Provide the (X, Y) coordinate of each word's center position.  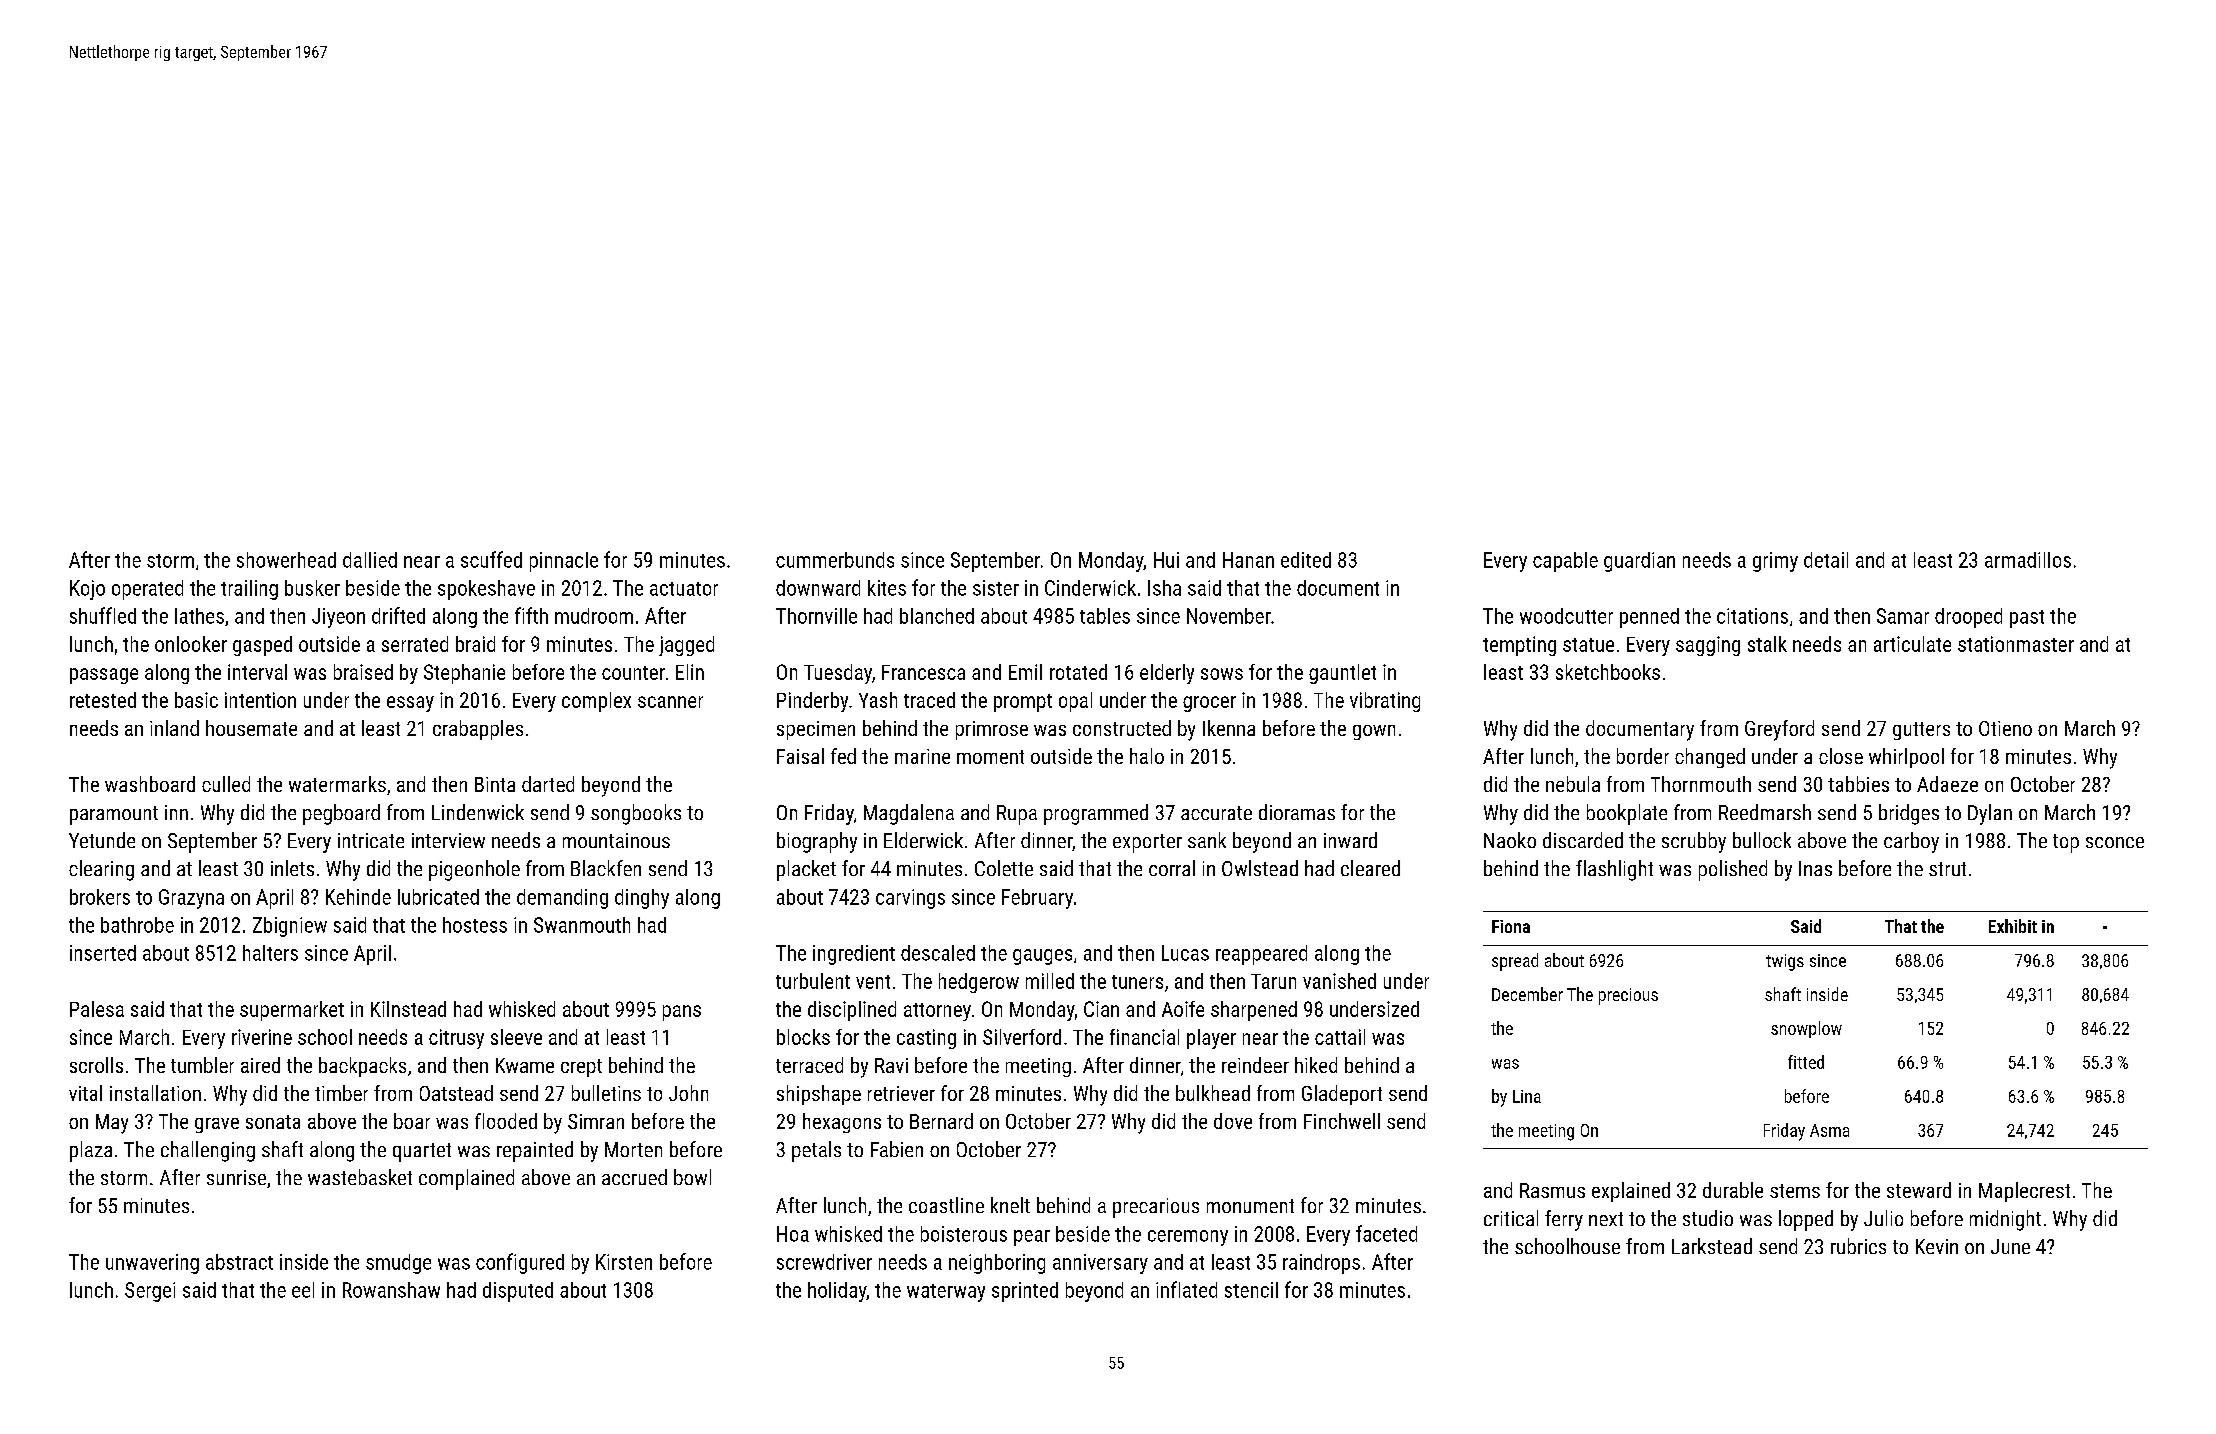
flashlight (1614, 870)
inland (174, 728)
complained (466, 1179)
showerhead (286, 560)
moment (990, 757)
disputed (518, 1292)
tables (1105, 616)
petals (816, 1151)
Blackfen (606, 868)
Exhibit (2013, 926)
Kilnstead (408, 1009)
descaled (938, 953)
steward (1919, 1190)
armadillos (2028, 560)
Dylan (1990, 814)
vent (873, 982)
